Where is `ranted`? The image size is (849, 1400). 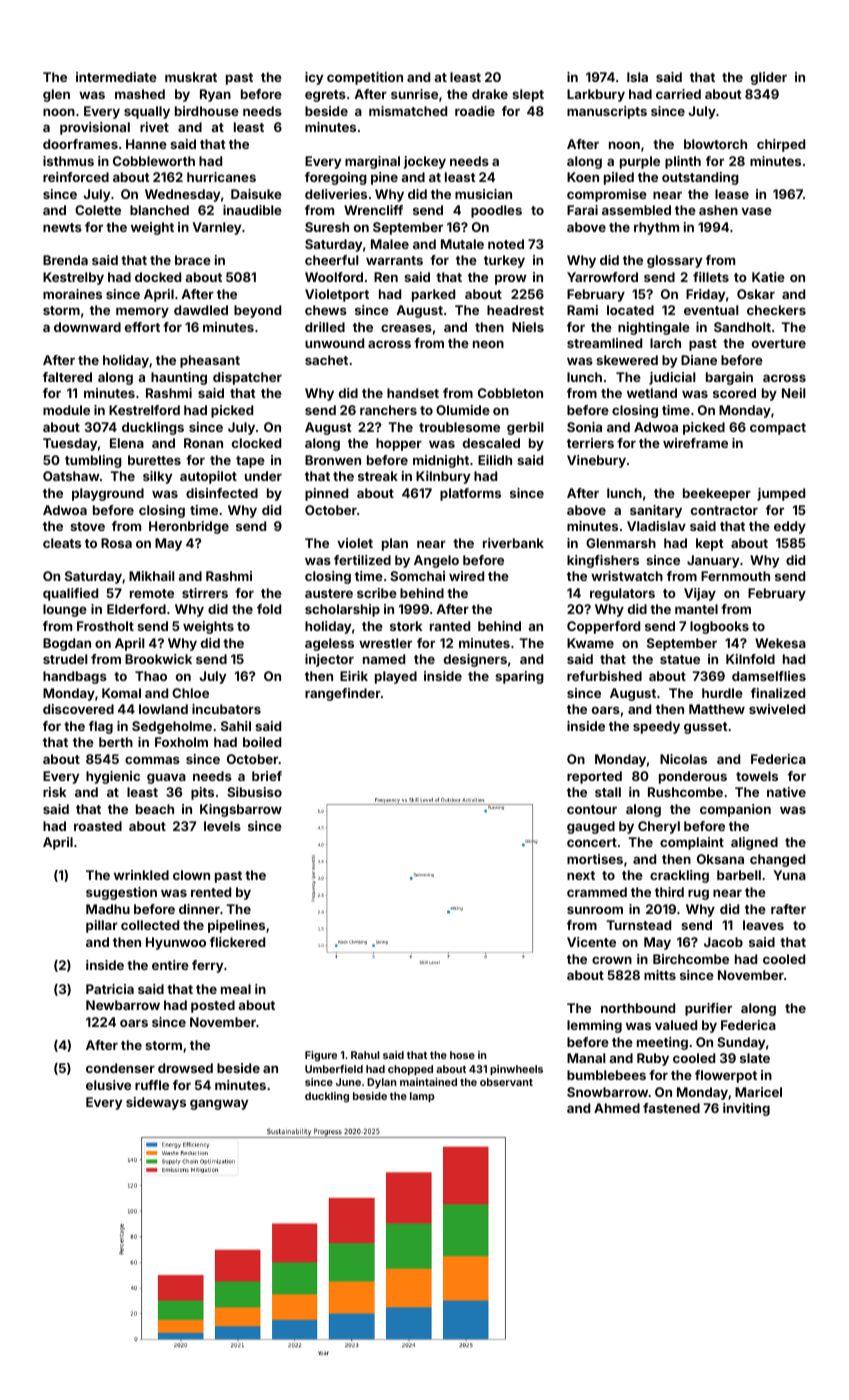
ranted is located at coordinates (450, 626).
